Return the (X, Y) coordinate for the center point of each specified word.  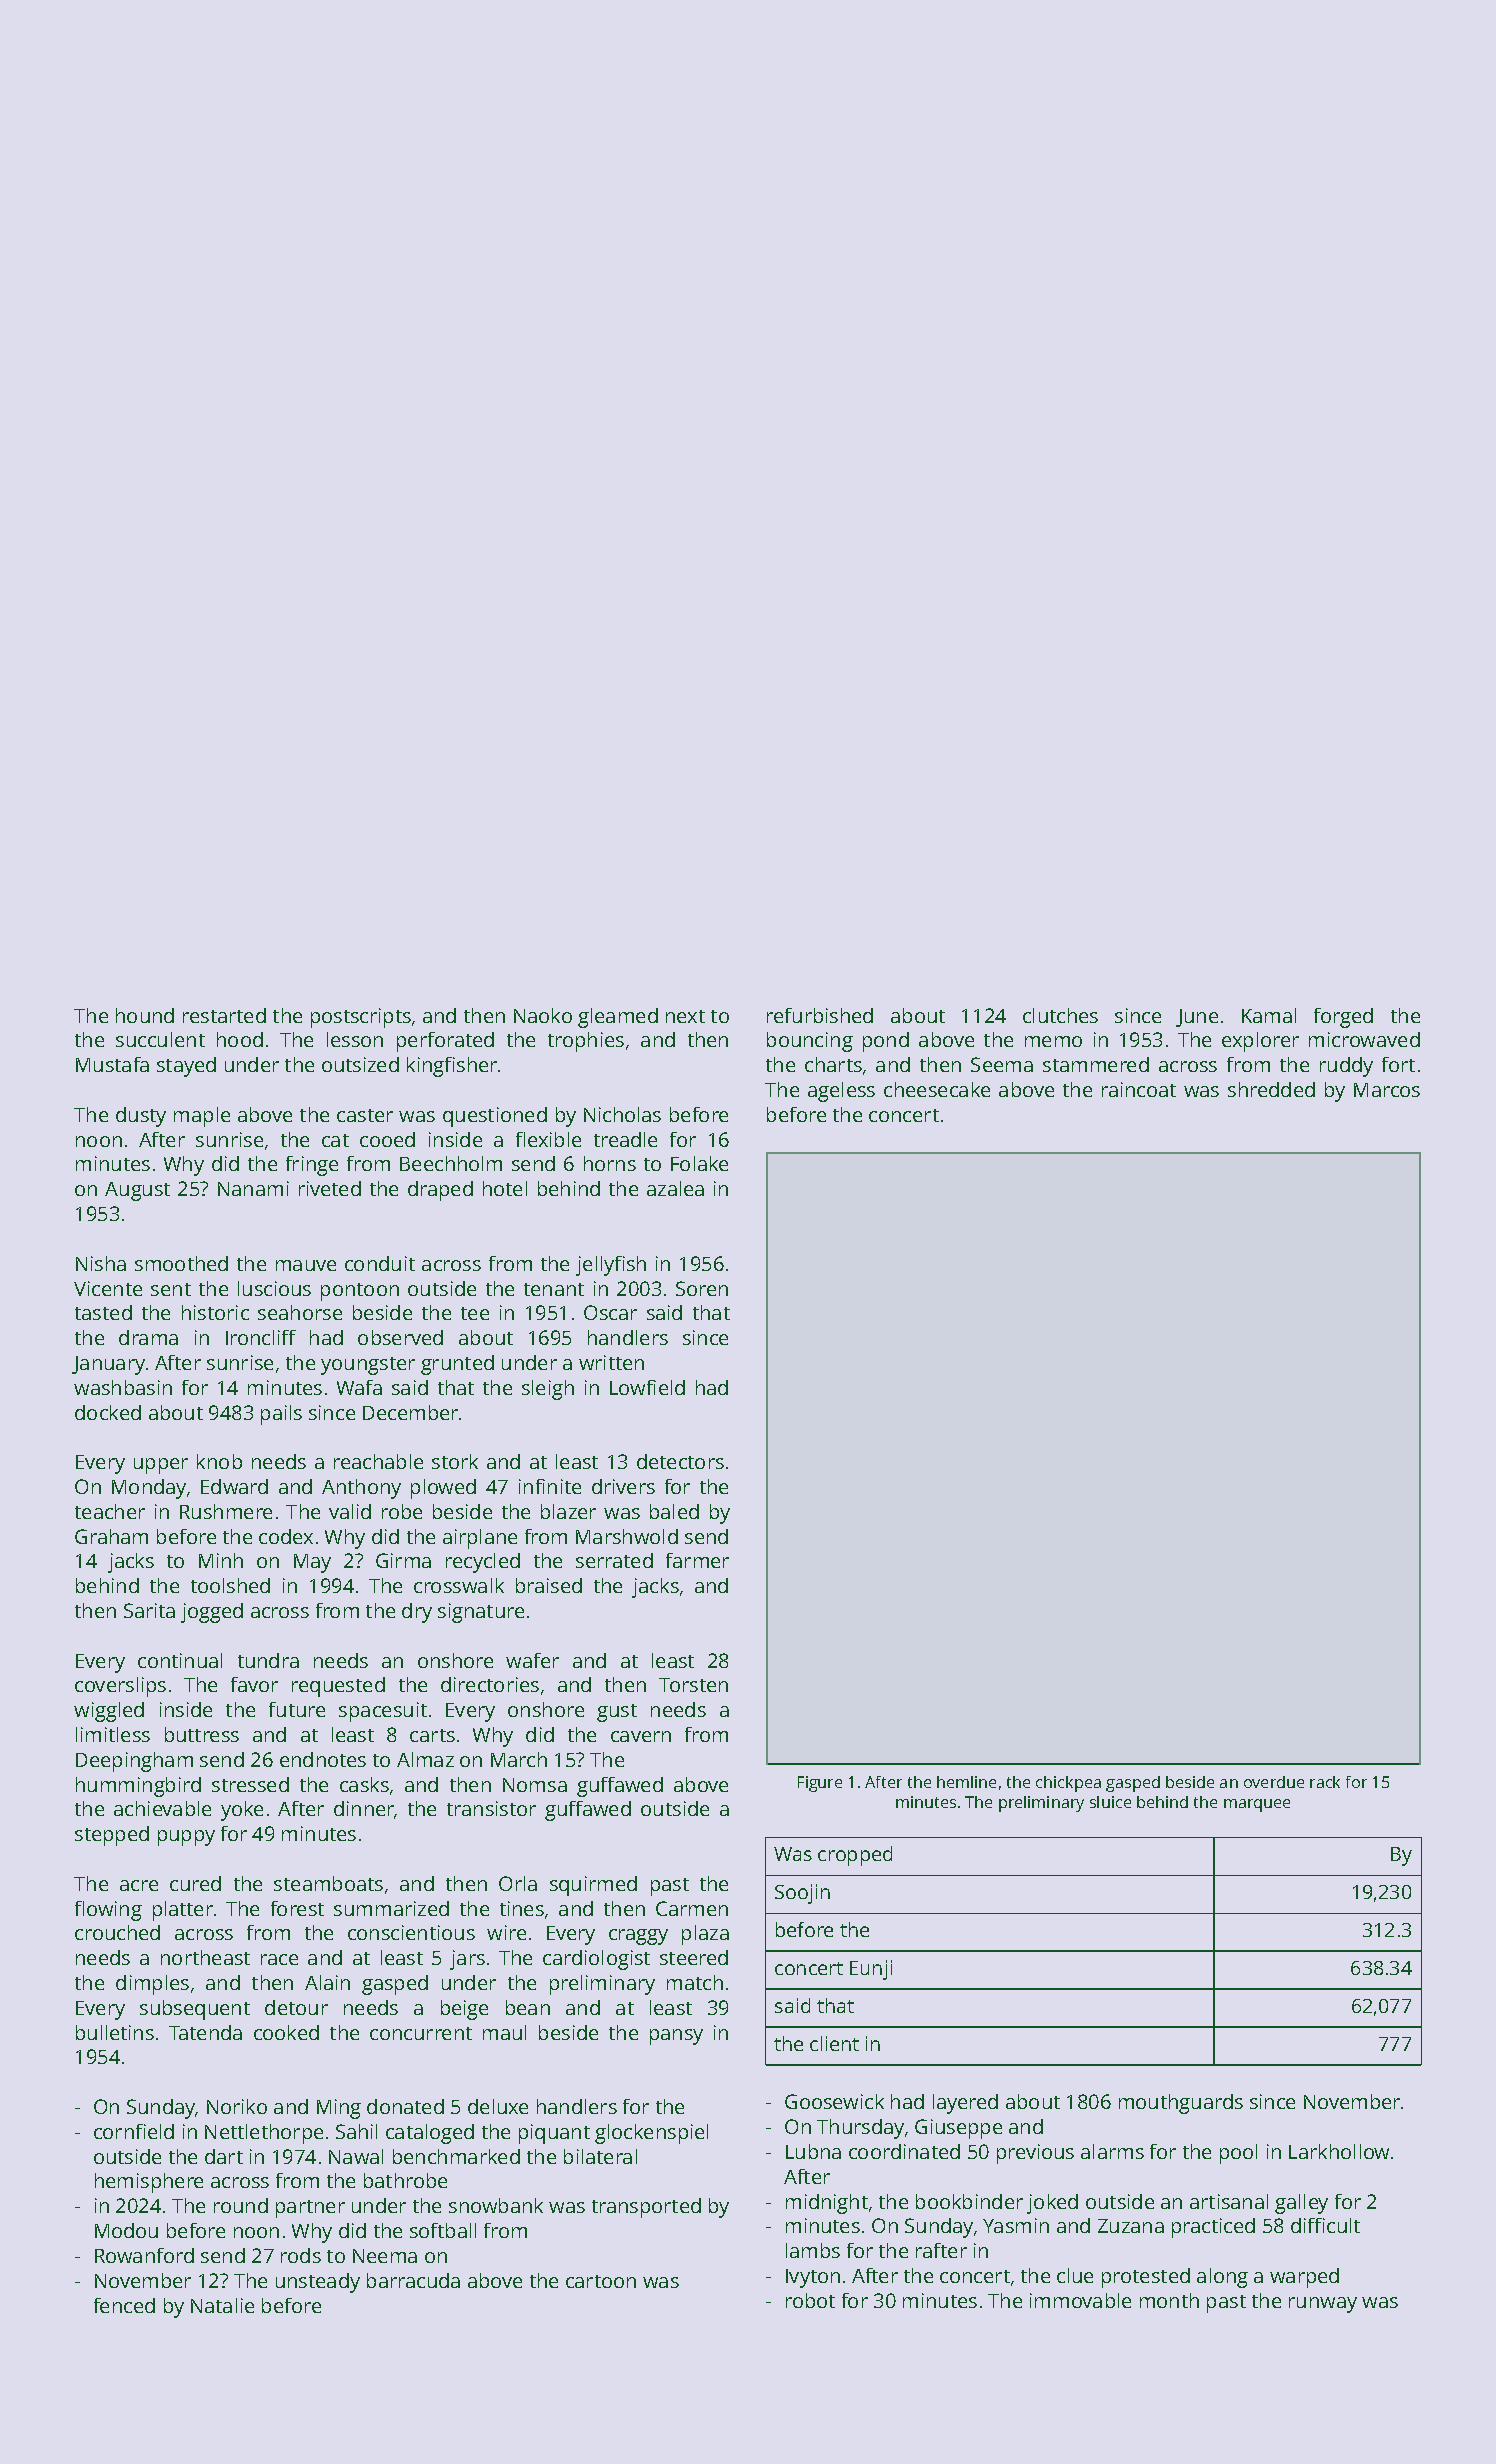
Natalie (222, 2305)
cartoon (601, 2281)
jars (467, 1960)
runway (1323, 2305)
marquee (1257, 1805)
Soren (702, 1288)
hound (145, 1015)
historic (215, 1312)
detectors (680, 1461)
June (1197, 1018)
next (685, 1016)
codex (286, 1536)
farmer (697, 1560)
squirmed (593, 1886)
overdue (1274, 1782)
